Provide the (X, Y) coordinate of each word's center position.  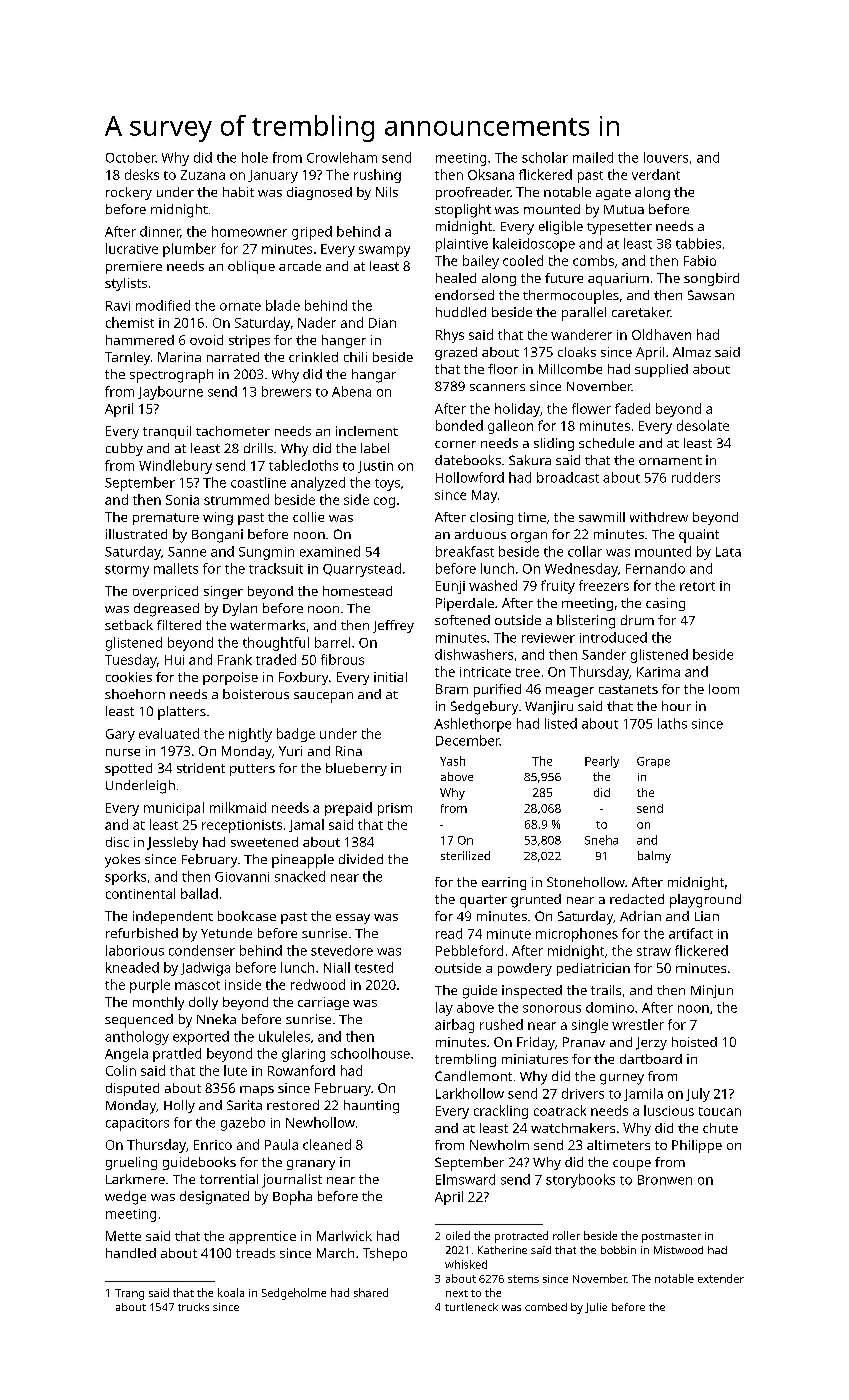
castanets (628, 689)
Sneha (601, 840)
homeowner (249, 231)
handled (131, 1253)
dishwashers (474, 654)
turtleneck (471, 1307)
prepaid (348, 809)
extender (721, 1278)
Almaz (692, 352)
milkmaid (238, 807)
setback (129, 625)
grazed (456, 353)
